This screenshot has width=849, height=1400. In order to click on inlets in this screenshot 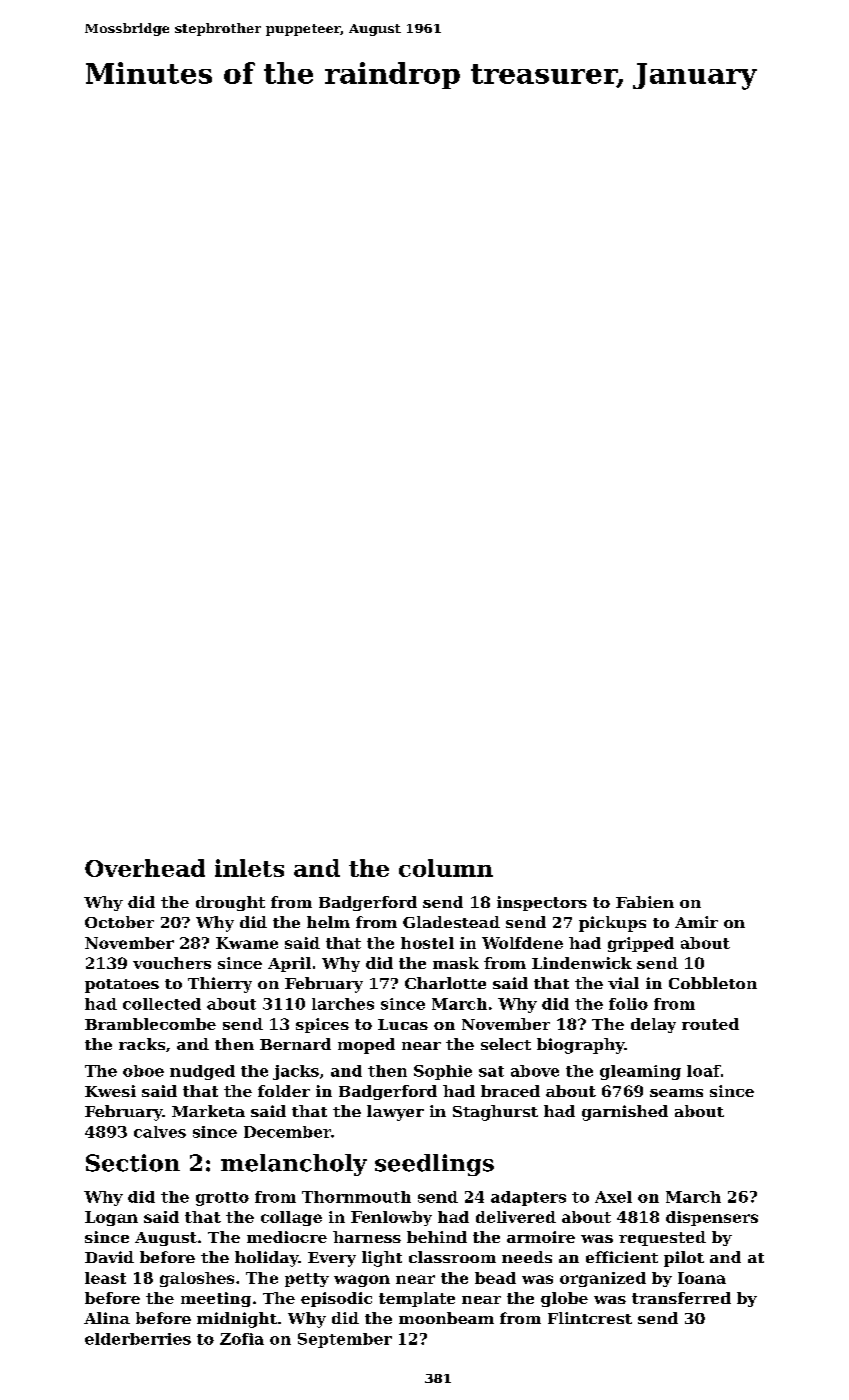, I will do `click(249, 868)`.
